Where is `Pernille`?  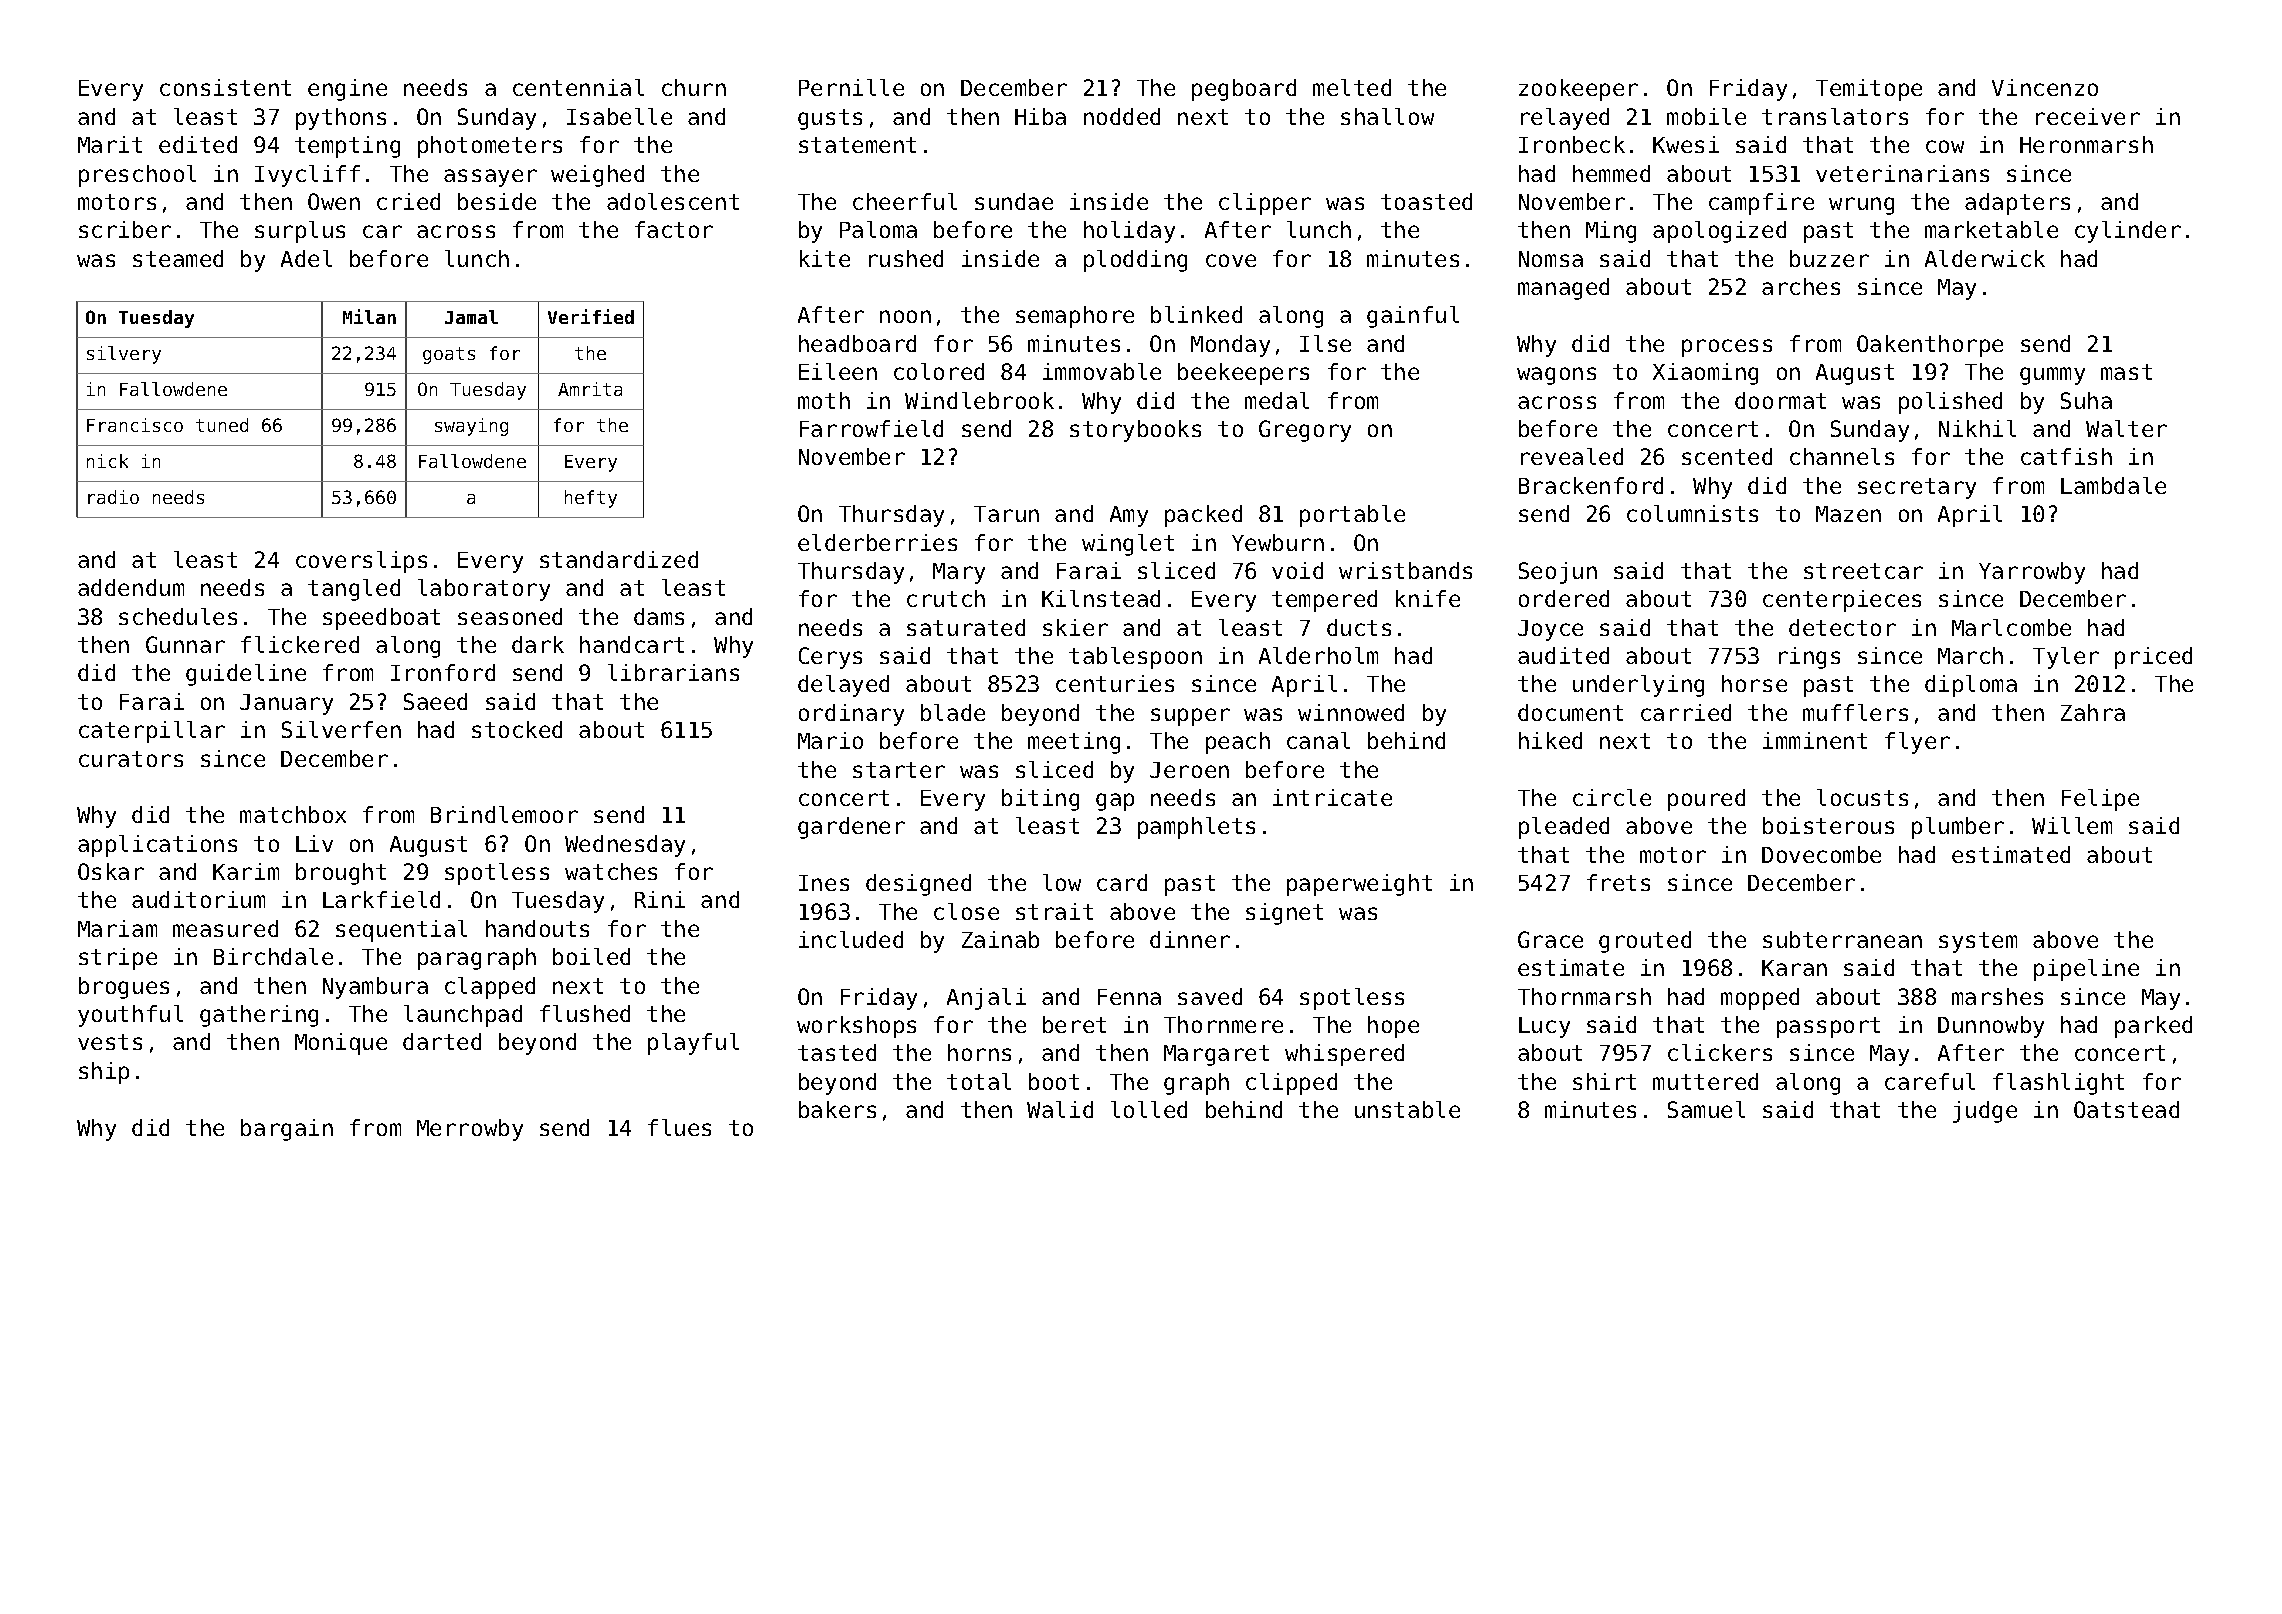
Pernille is located at coordinates (851, 87).
